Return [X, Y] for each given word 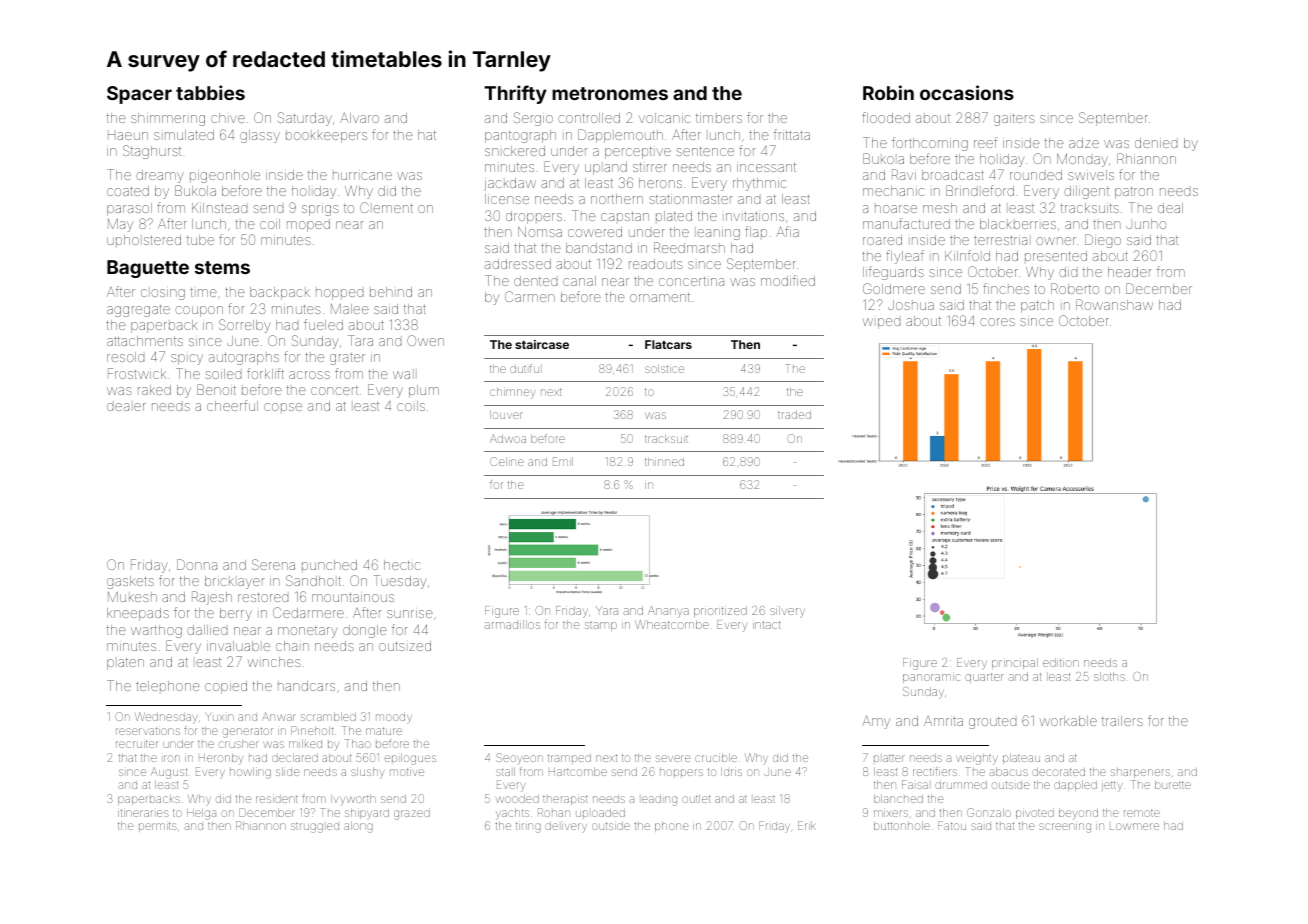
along [358, 827]
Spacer [139, 95]
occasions [967, 92]
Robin [888, 92]
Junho [1146, 224]
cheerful [232, 405]
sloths [1109, 676]
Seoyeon [519, 759]
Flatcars [668, 344]
